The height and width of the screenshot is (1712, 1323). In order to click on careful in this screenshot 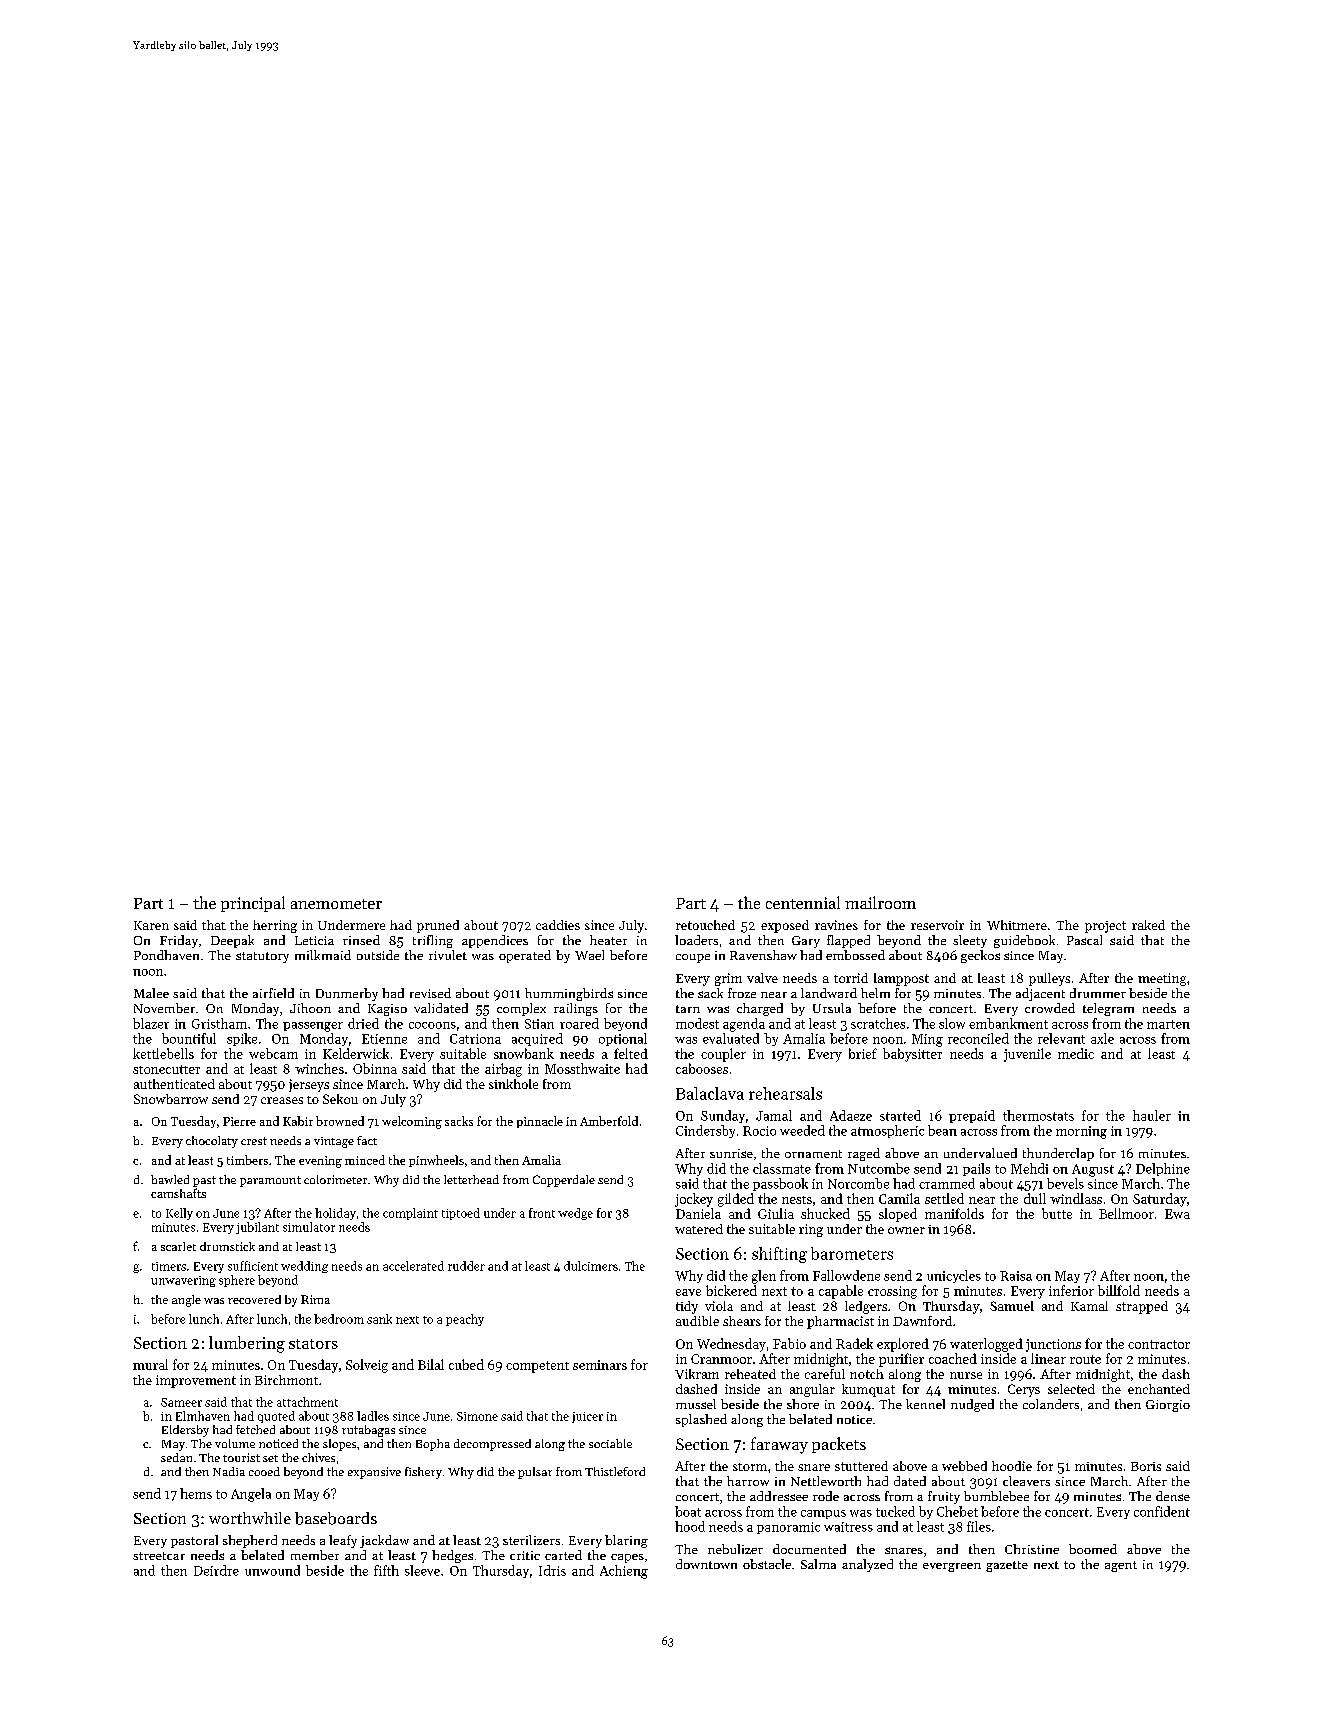, I will do `click(825, 1374)`.
